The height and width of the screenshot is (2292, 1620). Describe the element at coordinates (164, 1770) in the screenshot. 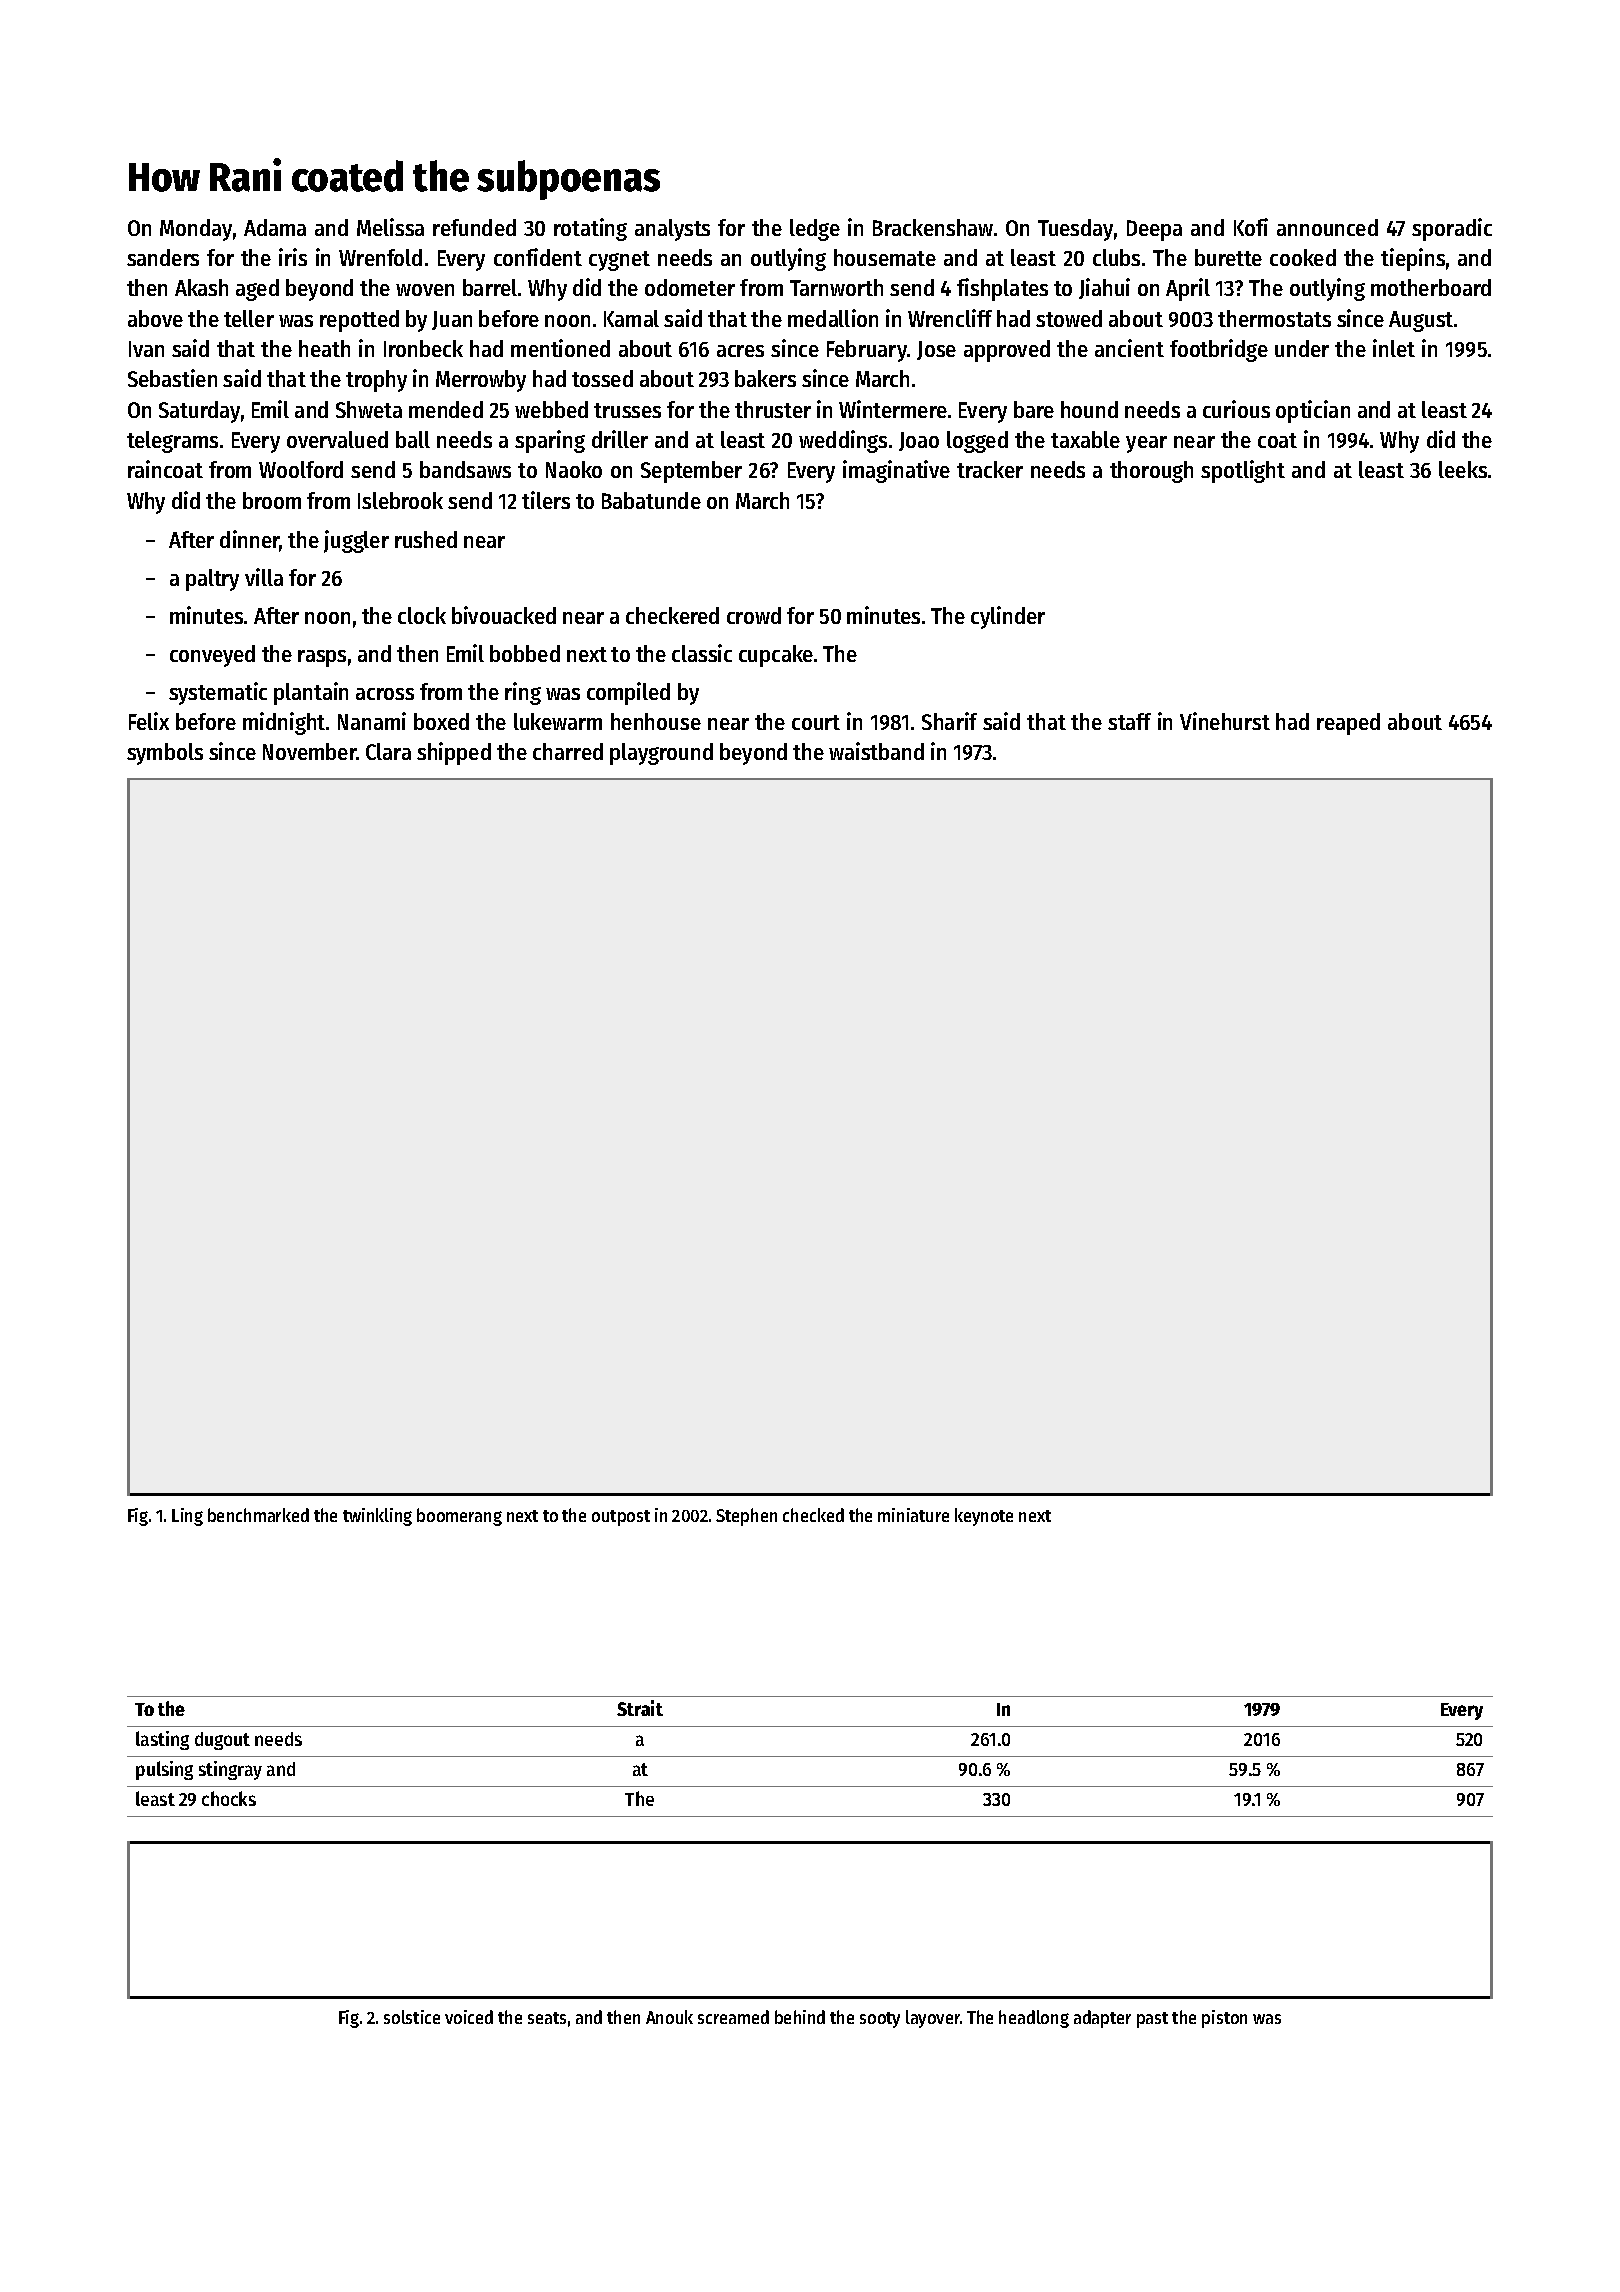

I see `pulsing` at that location.
